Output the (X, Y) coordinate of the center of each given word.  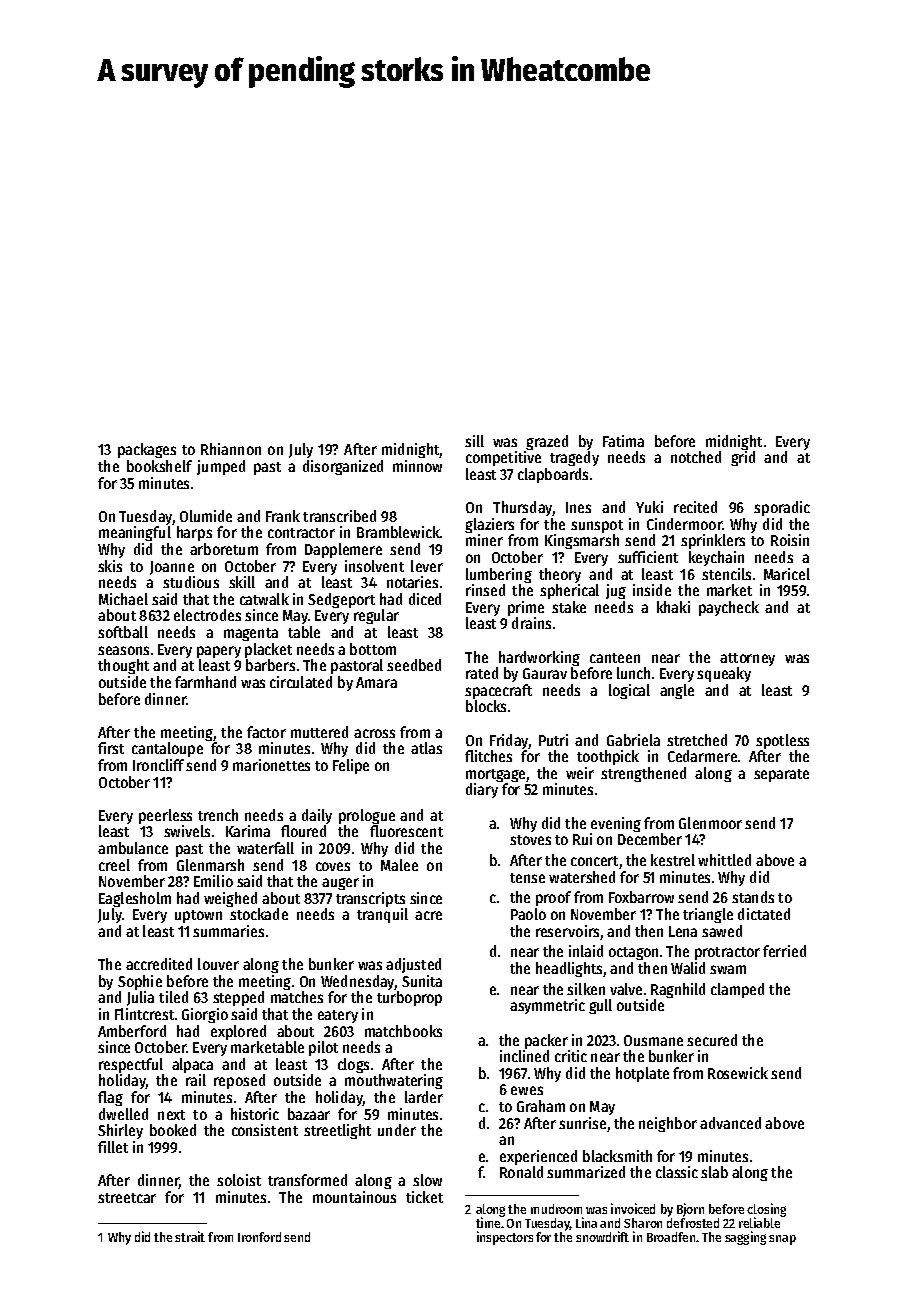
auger (340, 884)
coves (333, 866)
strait (190, 1236)
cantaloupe (167, 749)
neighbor (668, 1124)
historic (255, 1114)
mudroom (556, 1209)
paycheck (729, 608)
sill (474, 441)
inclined (524, 1056)
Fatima (623, 441)
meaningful (135, 533)
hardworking (539, 658)
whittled (724, 860)
